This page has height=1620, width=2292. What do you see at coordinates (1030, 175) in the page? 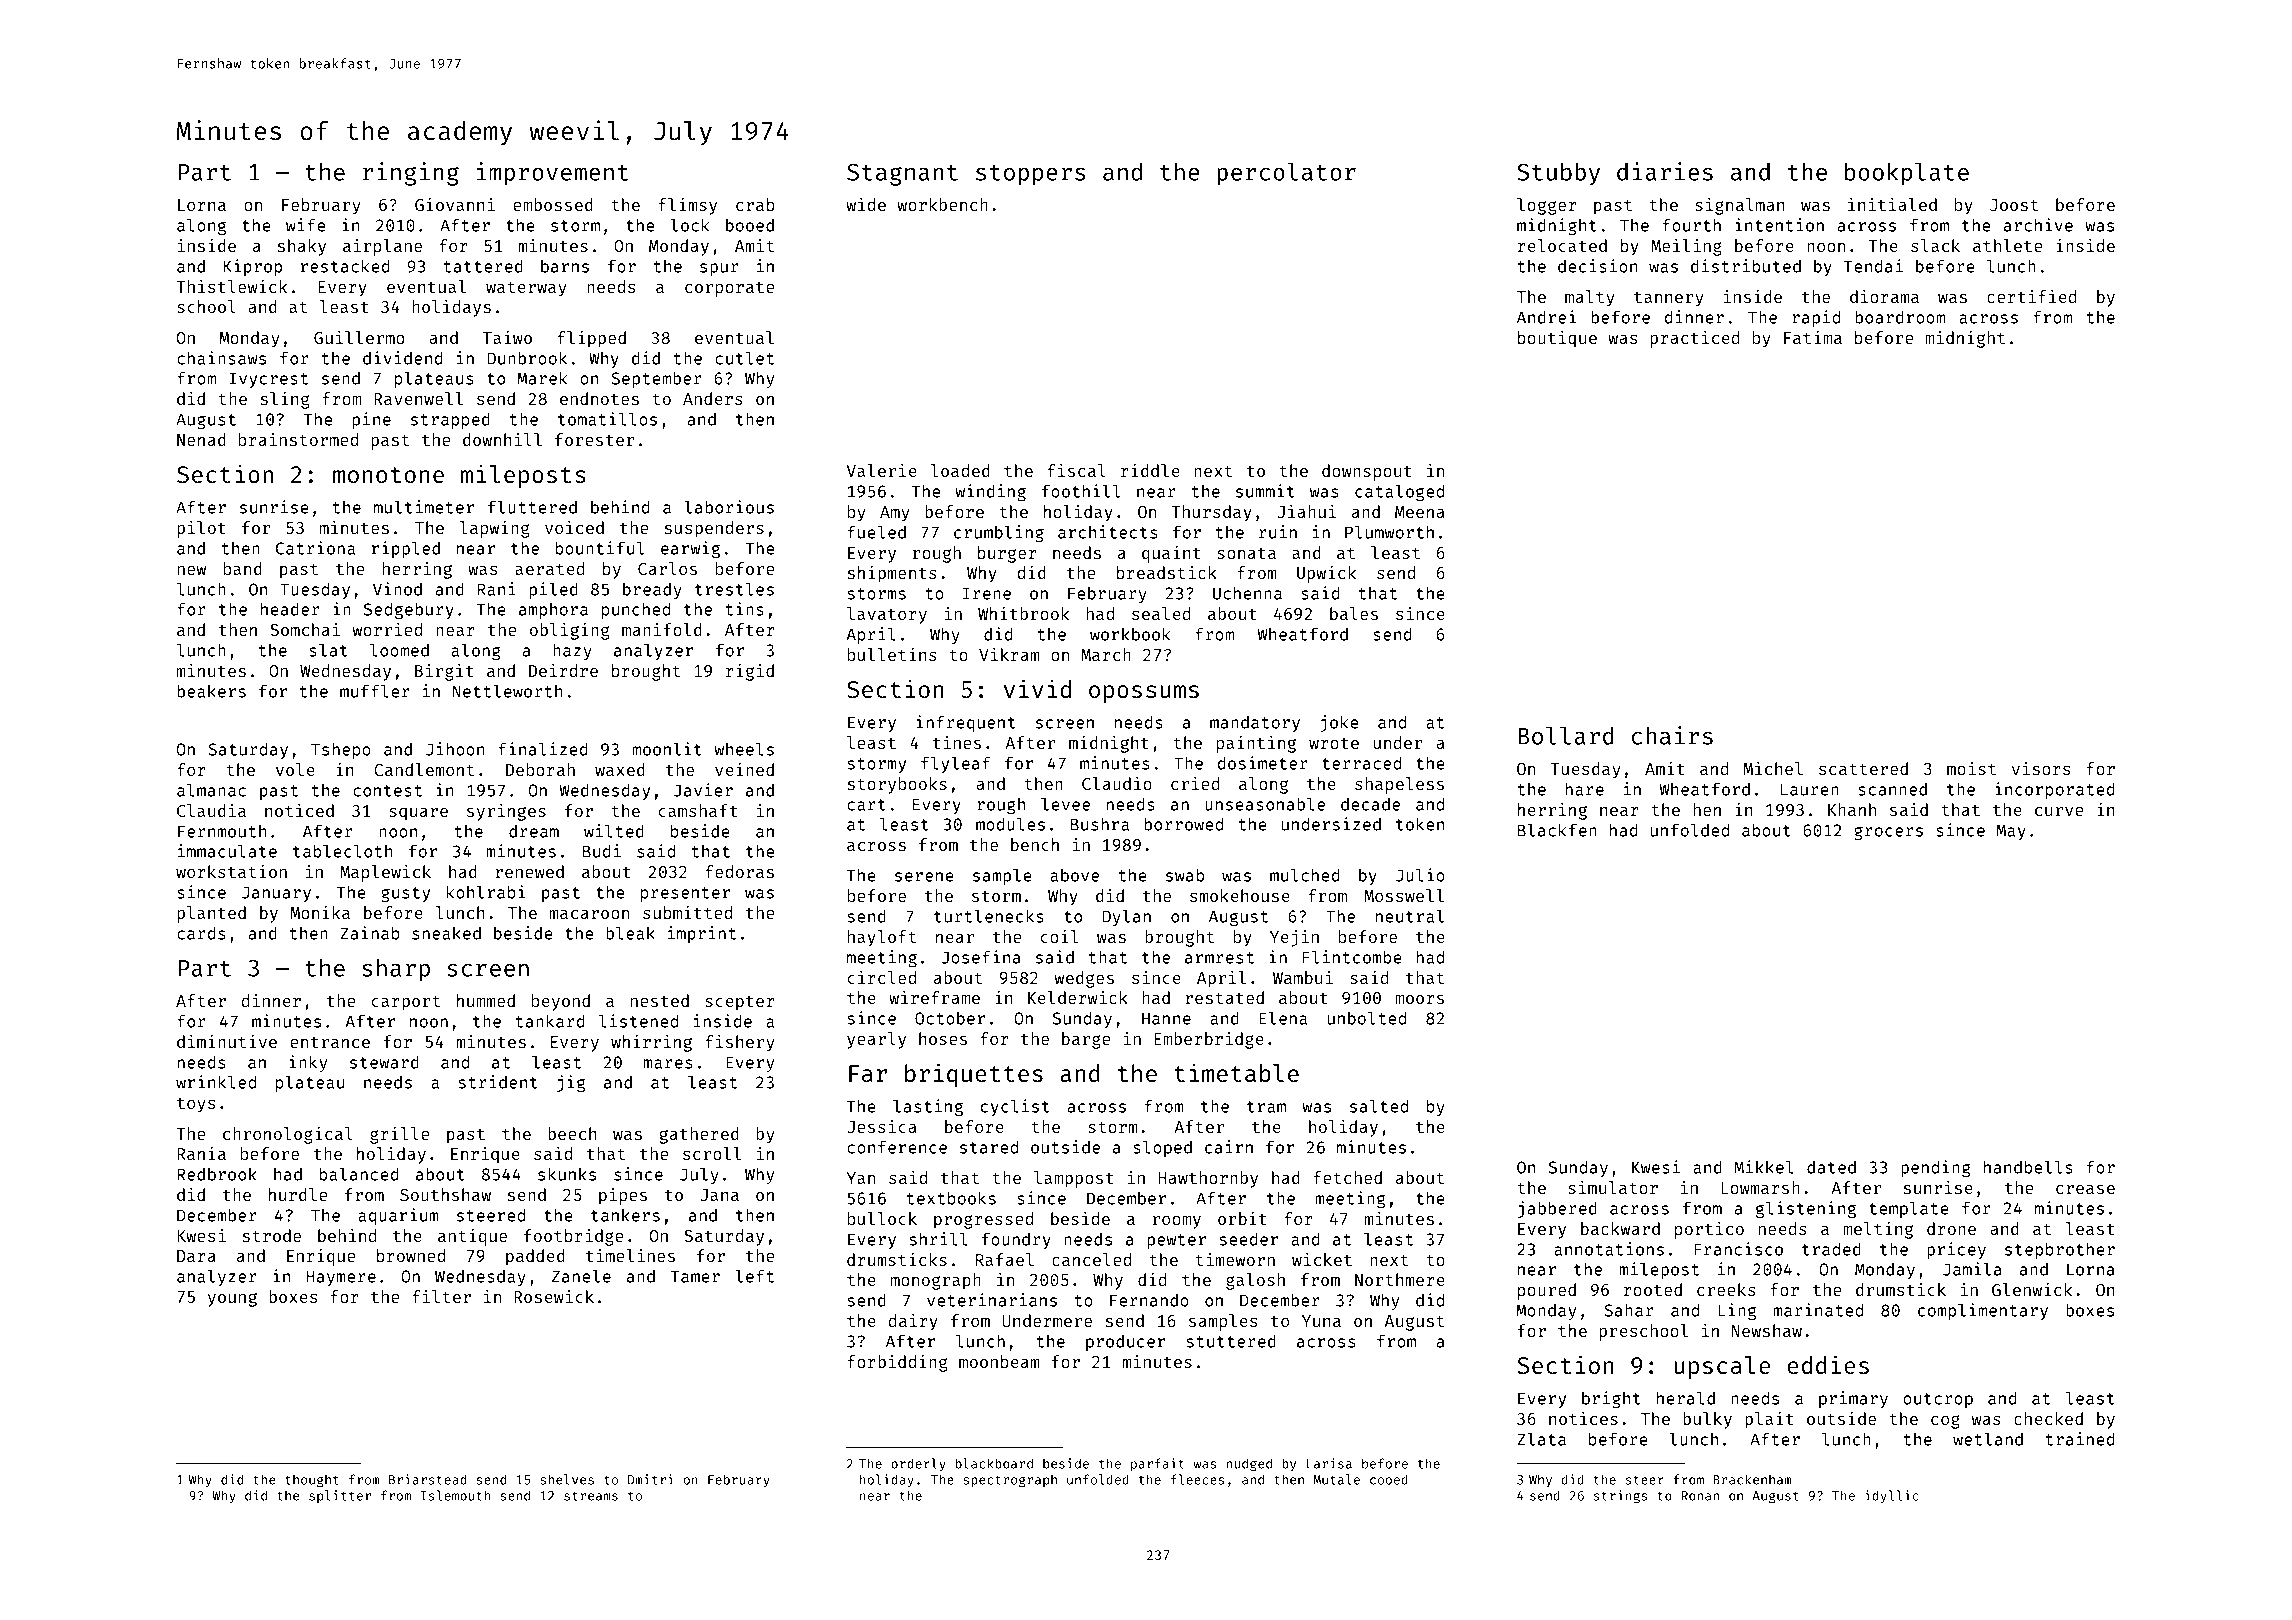
I see `stoppers` at bounding box center [1030, 175].
